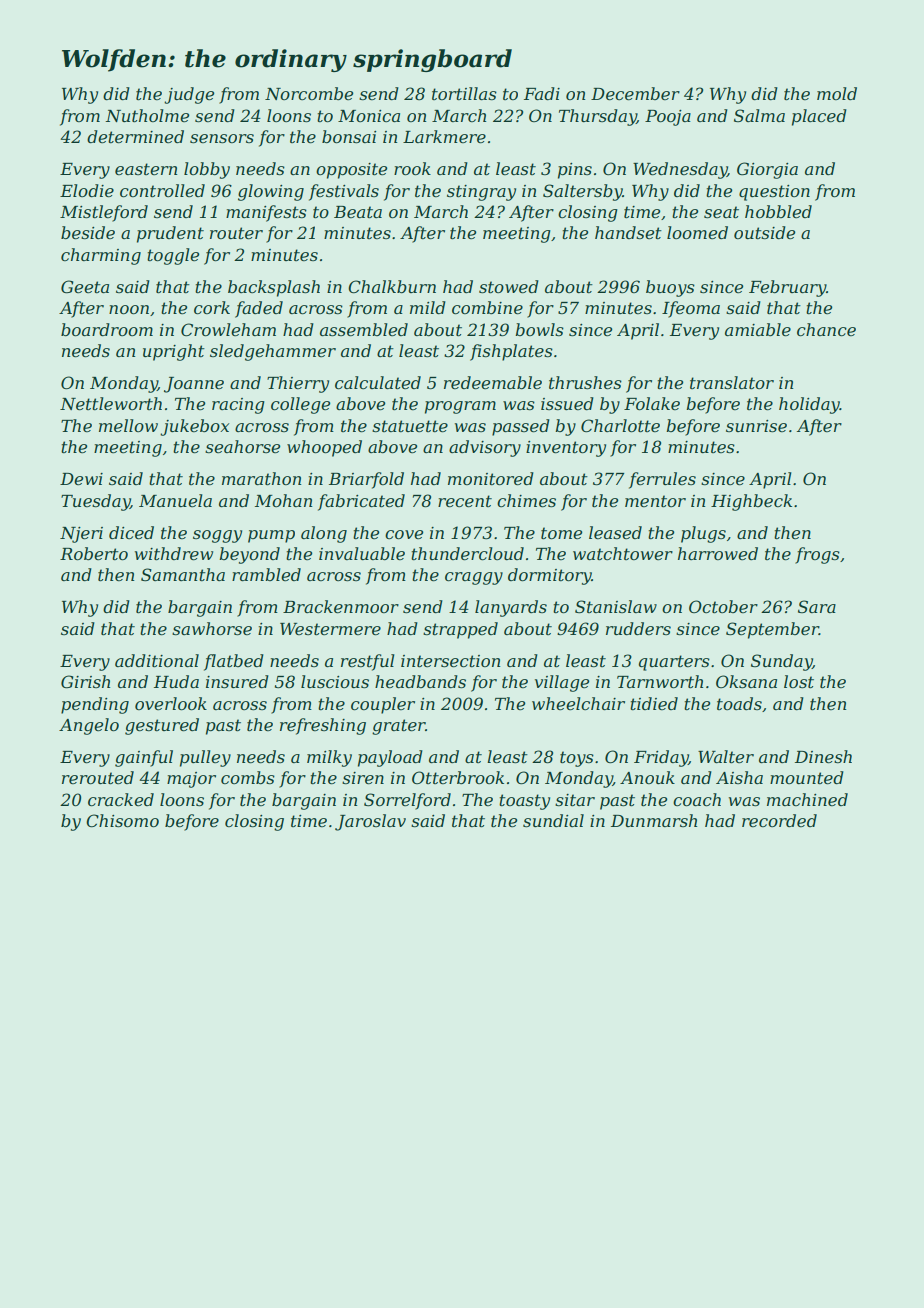 The width and height of the screenshot is (924, 1308). What do you see at coordinates (756, 426) in the screenshot?
I see `sunrise` at bounding box center [756, 426].
